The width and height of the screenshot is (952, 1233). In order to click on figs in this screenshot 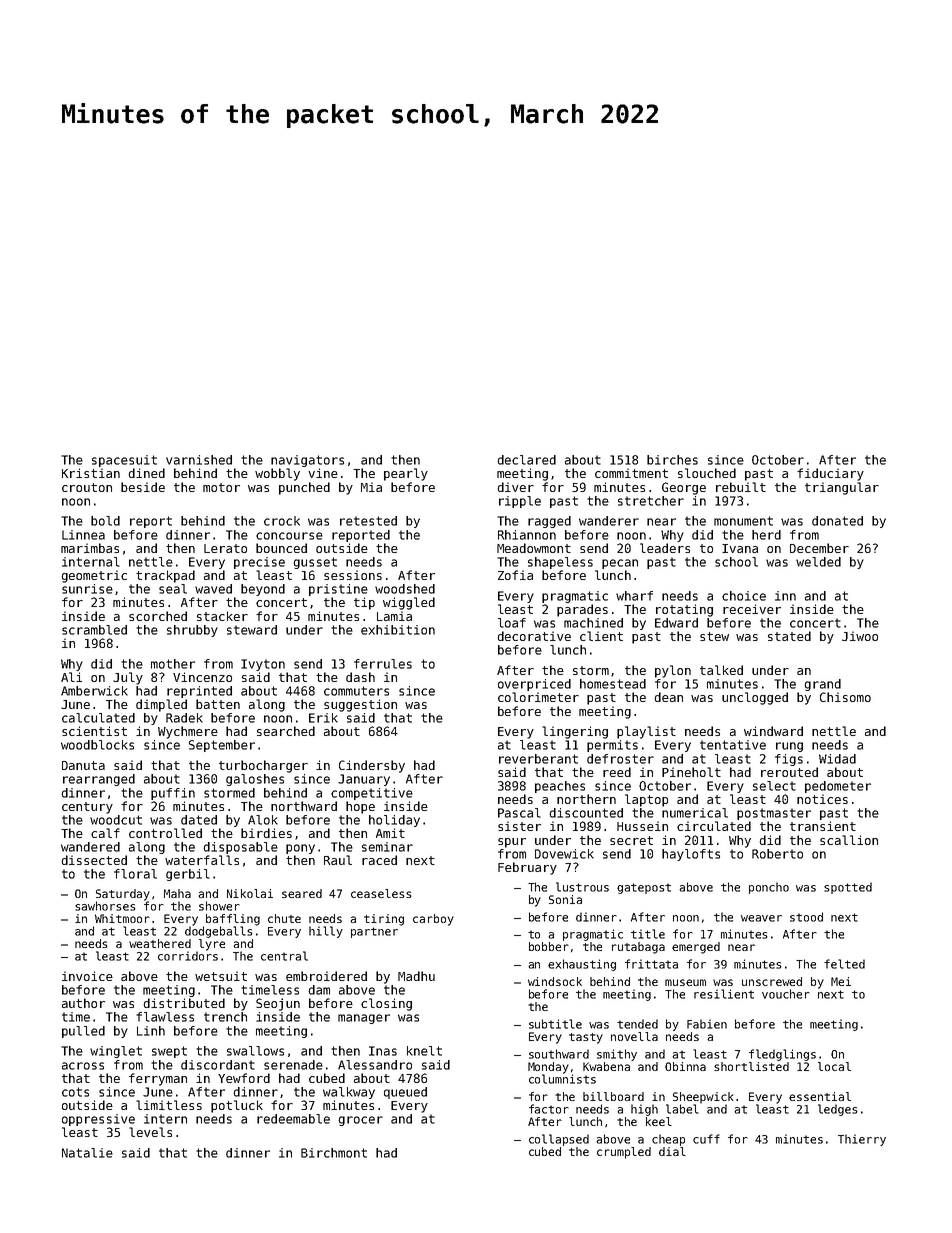, I will do `click(789, 760)`.
